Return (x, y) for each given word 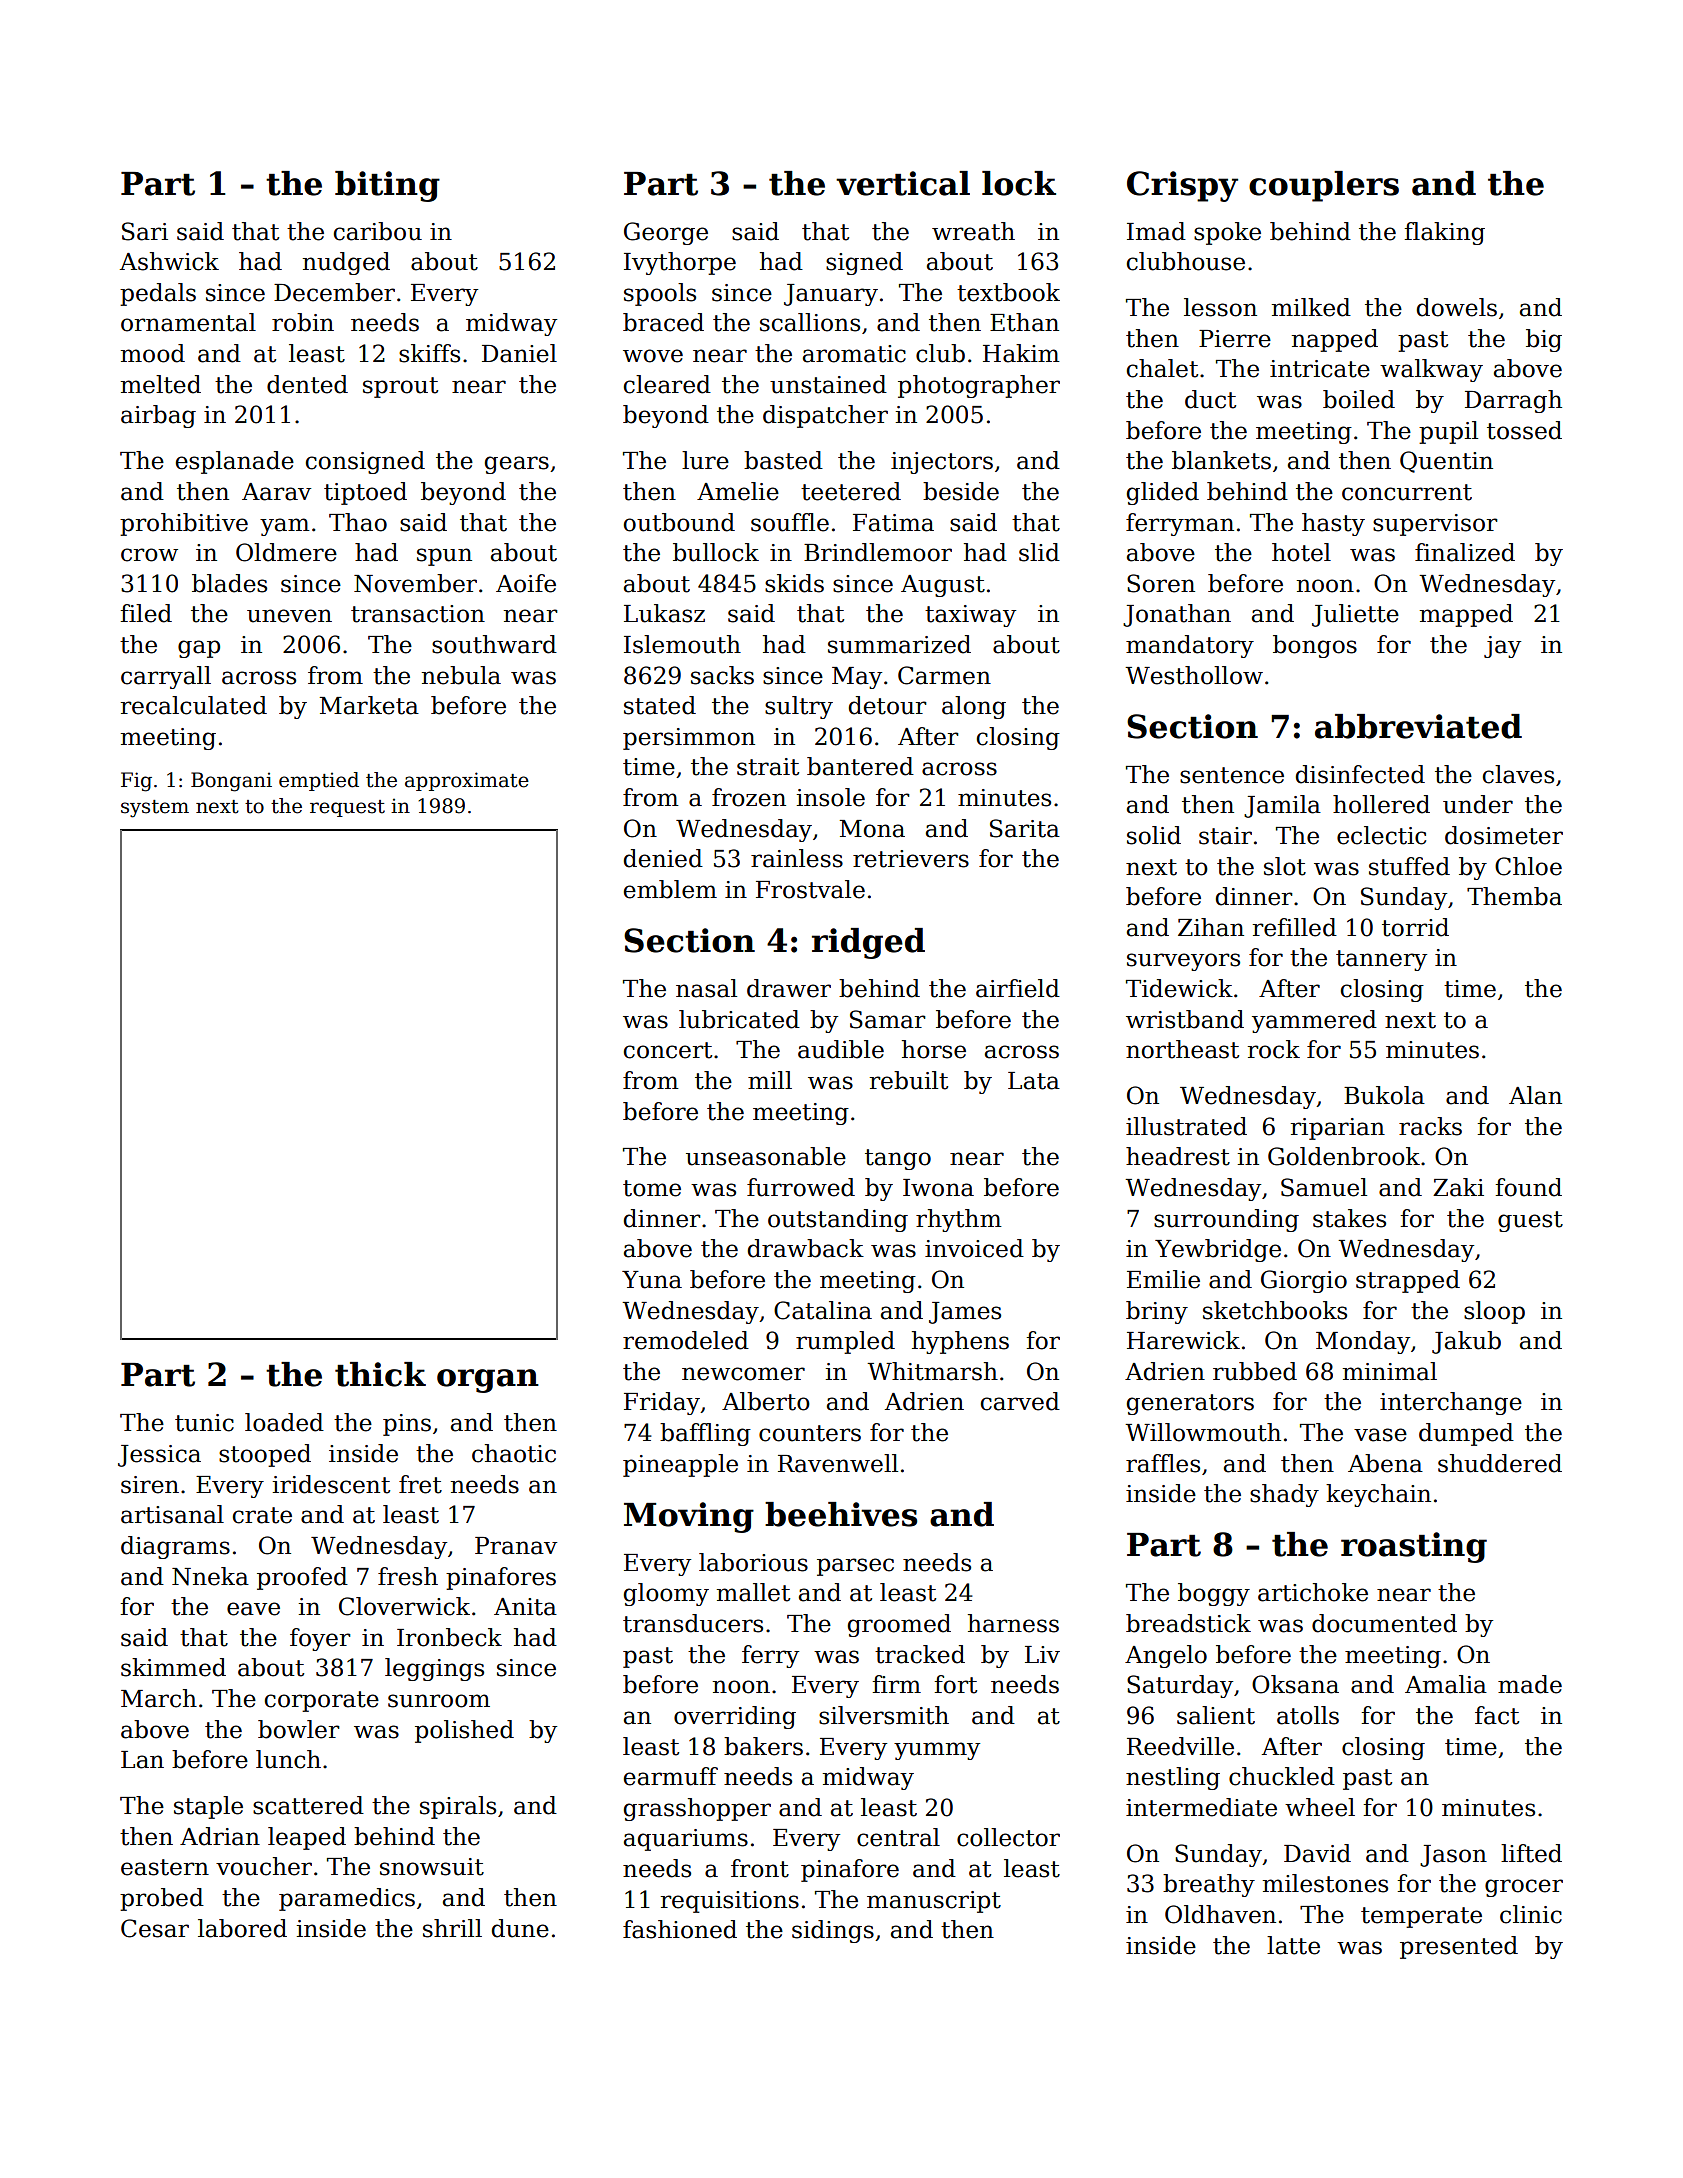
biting (387, 186)
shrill (452, 1928)
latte (1293, 1945)
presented (1459, 1947)
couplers (1324, 186)
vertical (903, 183)
